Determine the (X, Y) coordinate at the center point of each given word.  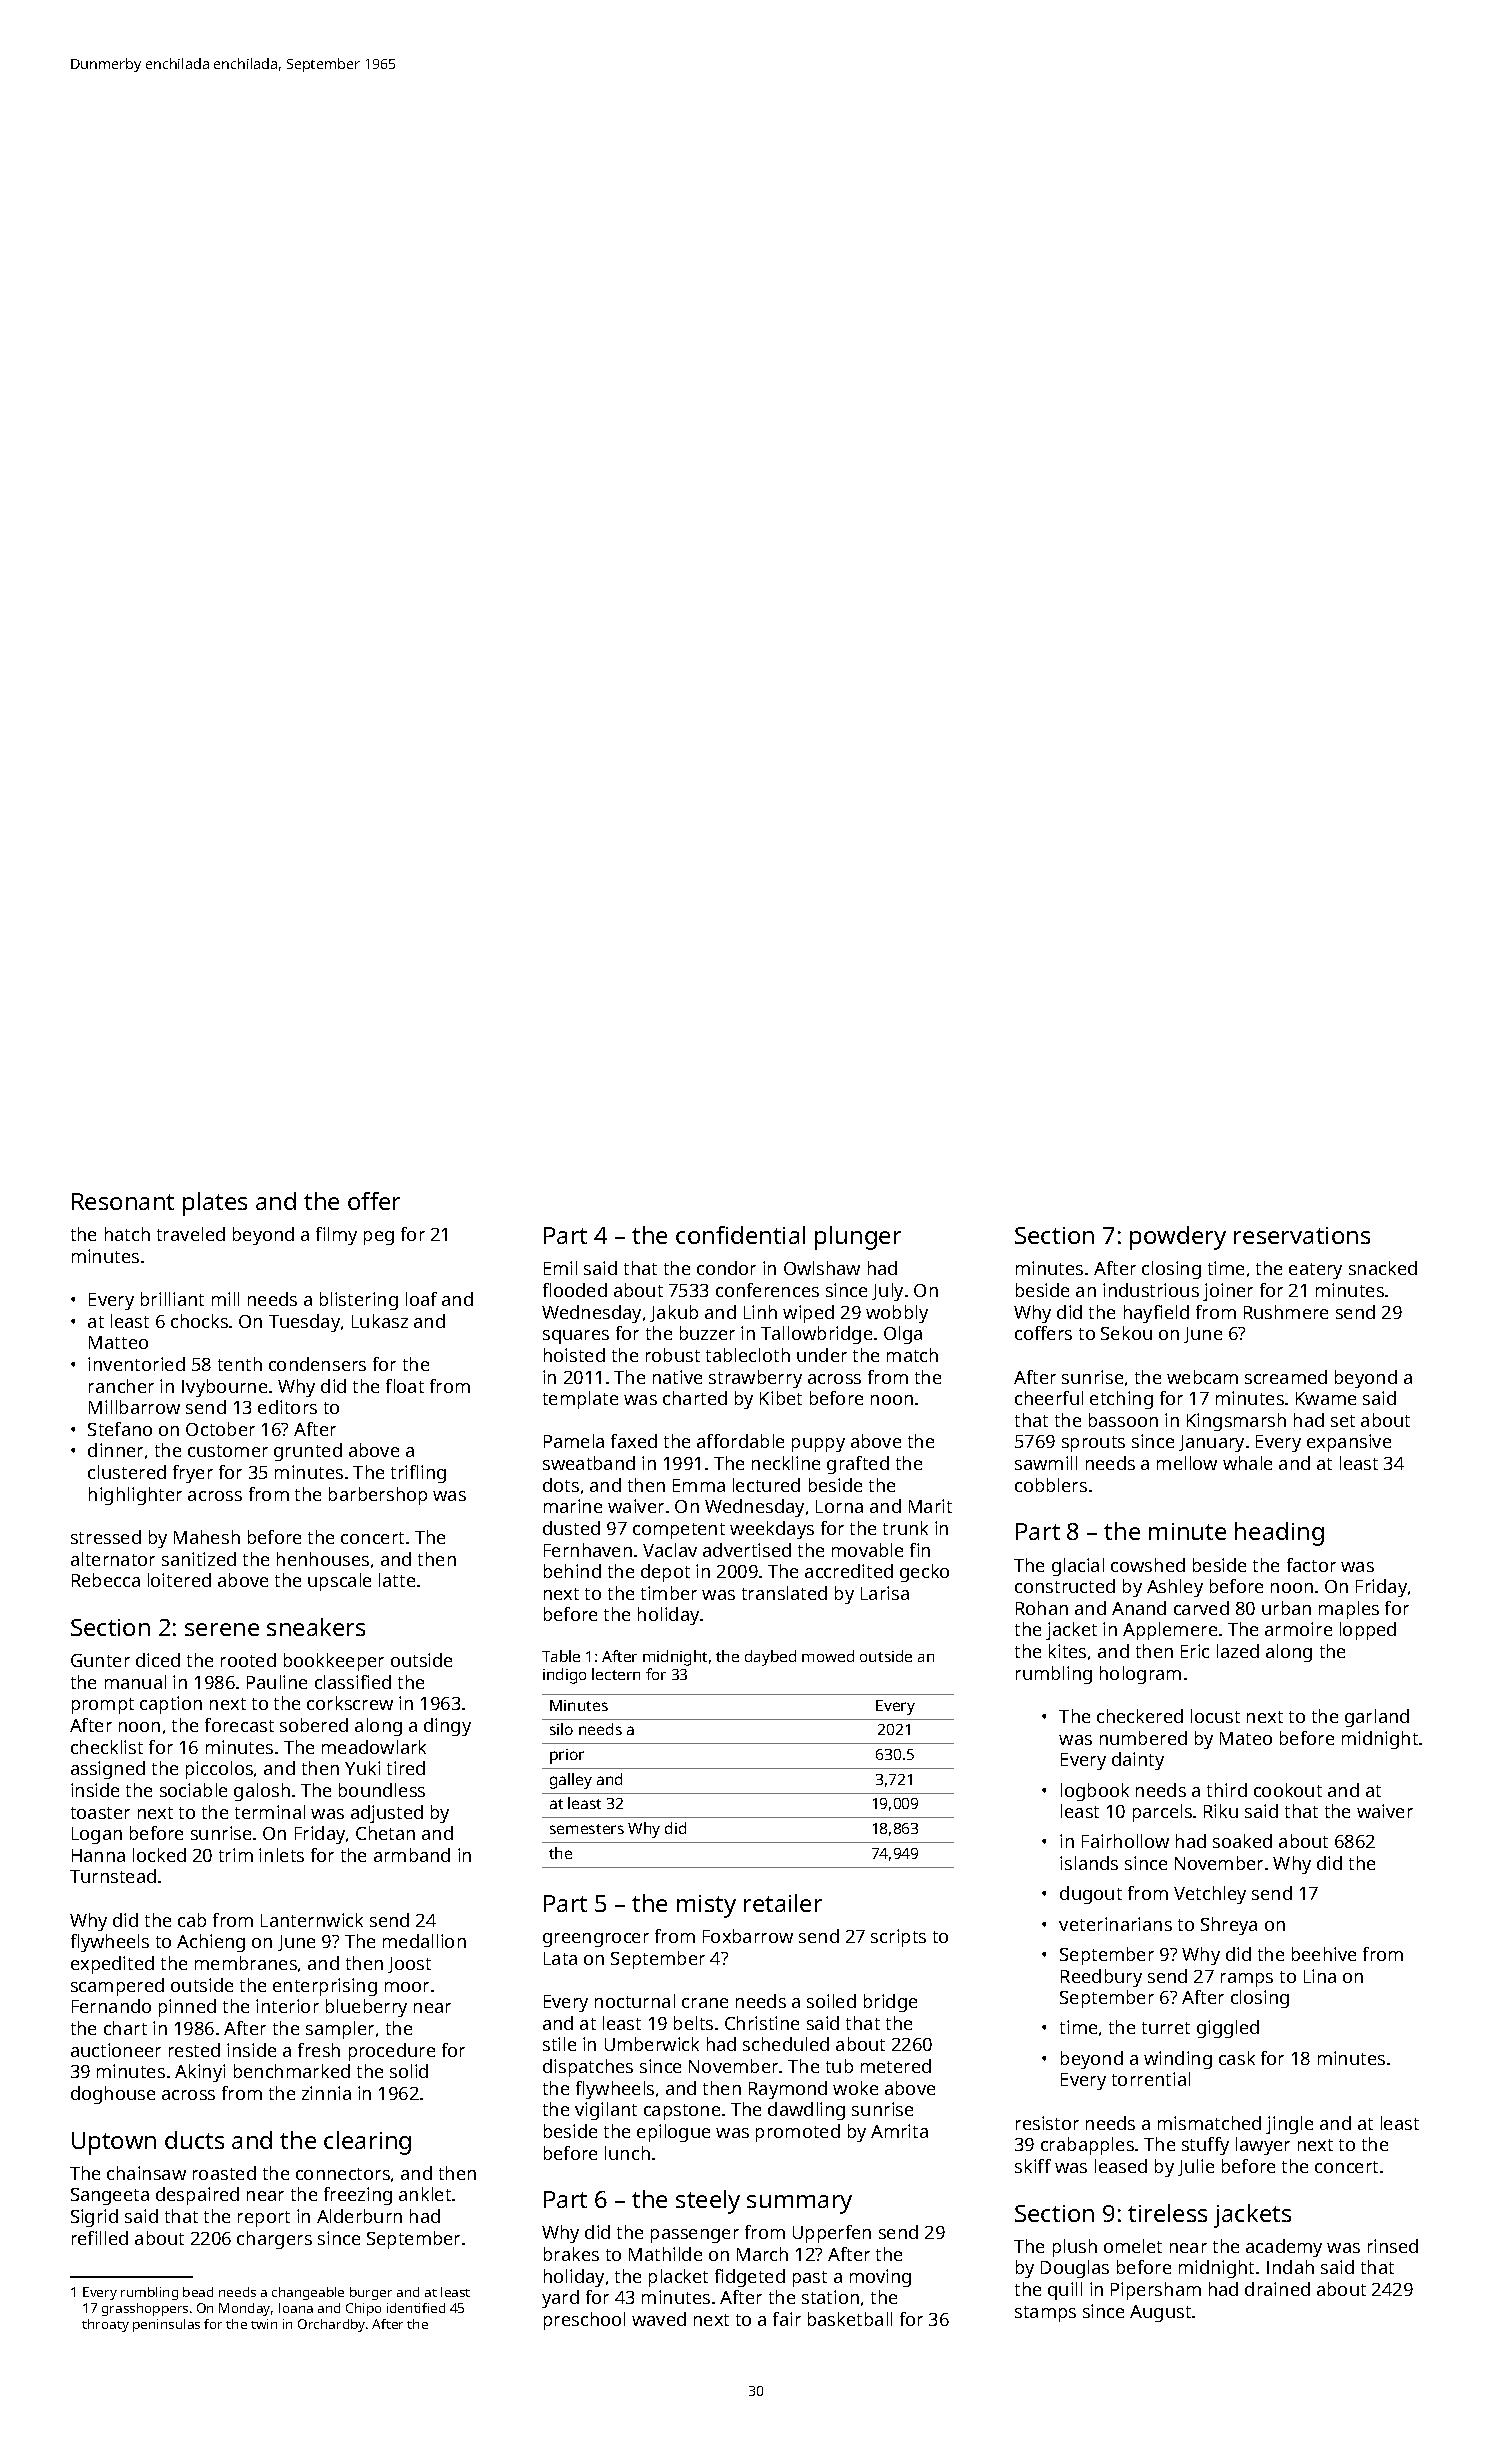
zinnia (326, 2093)
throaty (105, 2325)
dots (561, 1485)
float (405, 1386)
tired (406, 1768)
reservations (1302, 1235)
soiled (831, 2001)
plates (215, 1204)
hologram (1140, 1675)
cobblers (1051, 1485)
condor (726, 1268)
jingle (1289, 2125)
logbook (1095, 1792)
